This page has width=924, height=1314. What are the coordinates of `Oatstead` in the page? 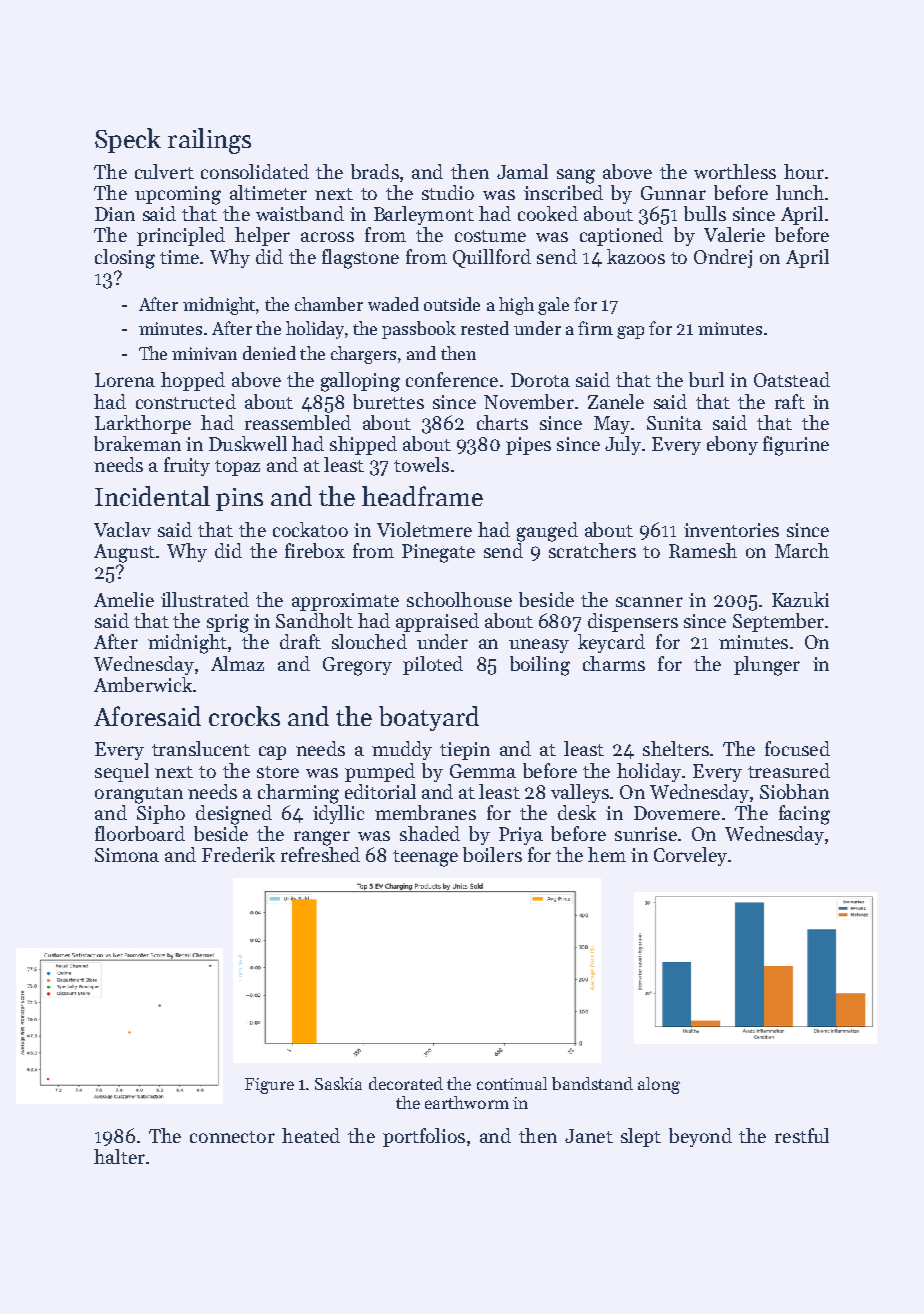 It's located at (792, 379).
